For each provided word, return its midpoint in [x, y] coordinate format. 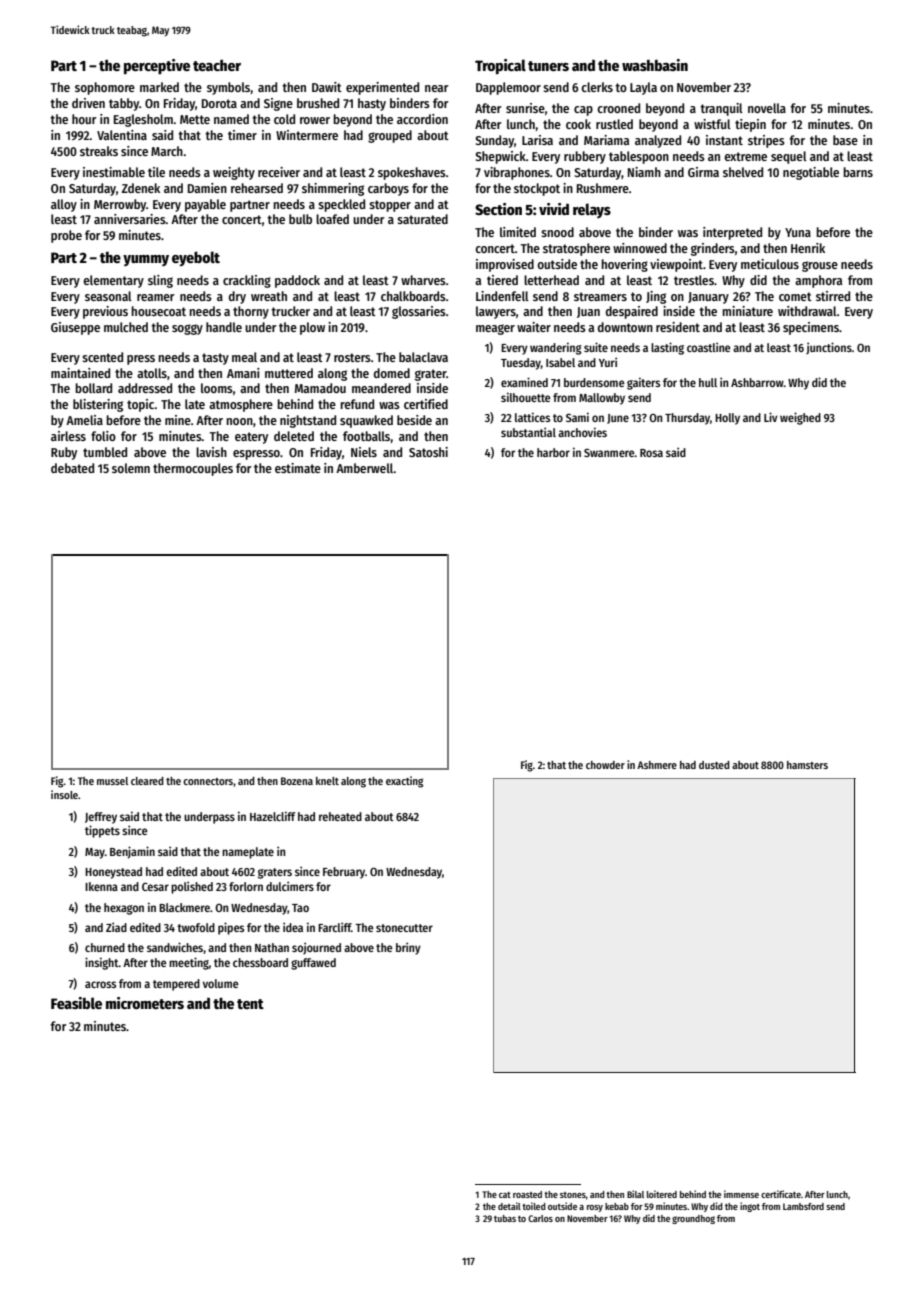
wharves [423, 280]
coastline [709, 347]
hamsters [807, 765]
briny [408, 948]
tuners [548, 66]
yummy [146, 260]
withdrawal [807, 311]
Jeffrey [101, 818]
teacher [217, 65]
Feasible [76, 1003]
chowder [605, 765]
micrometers [145, 1003]
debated [72, 468]
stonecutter [404, 928]
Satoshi [428, 452]
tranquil [721, 109]
